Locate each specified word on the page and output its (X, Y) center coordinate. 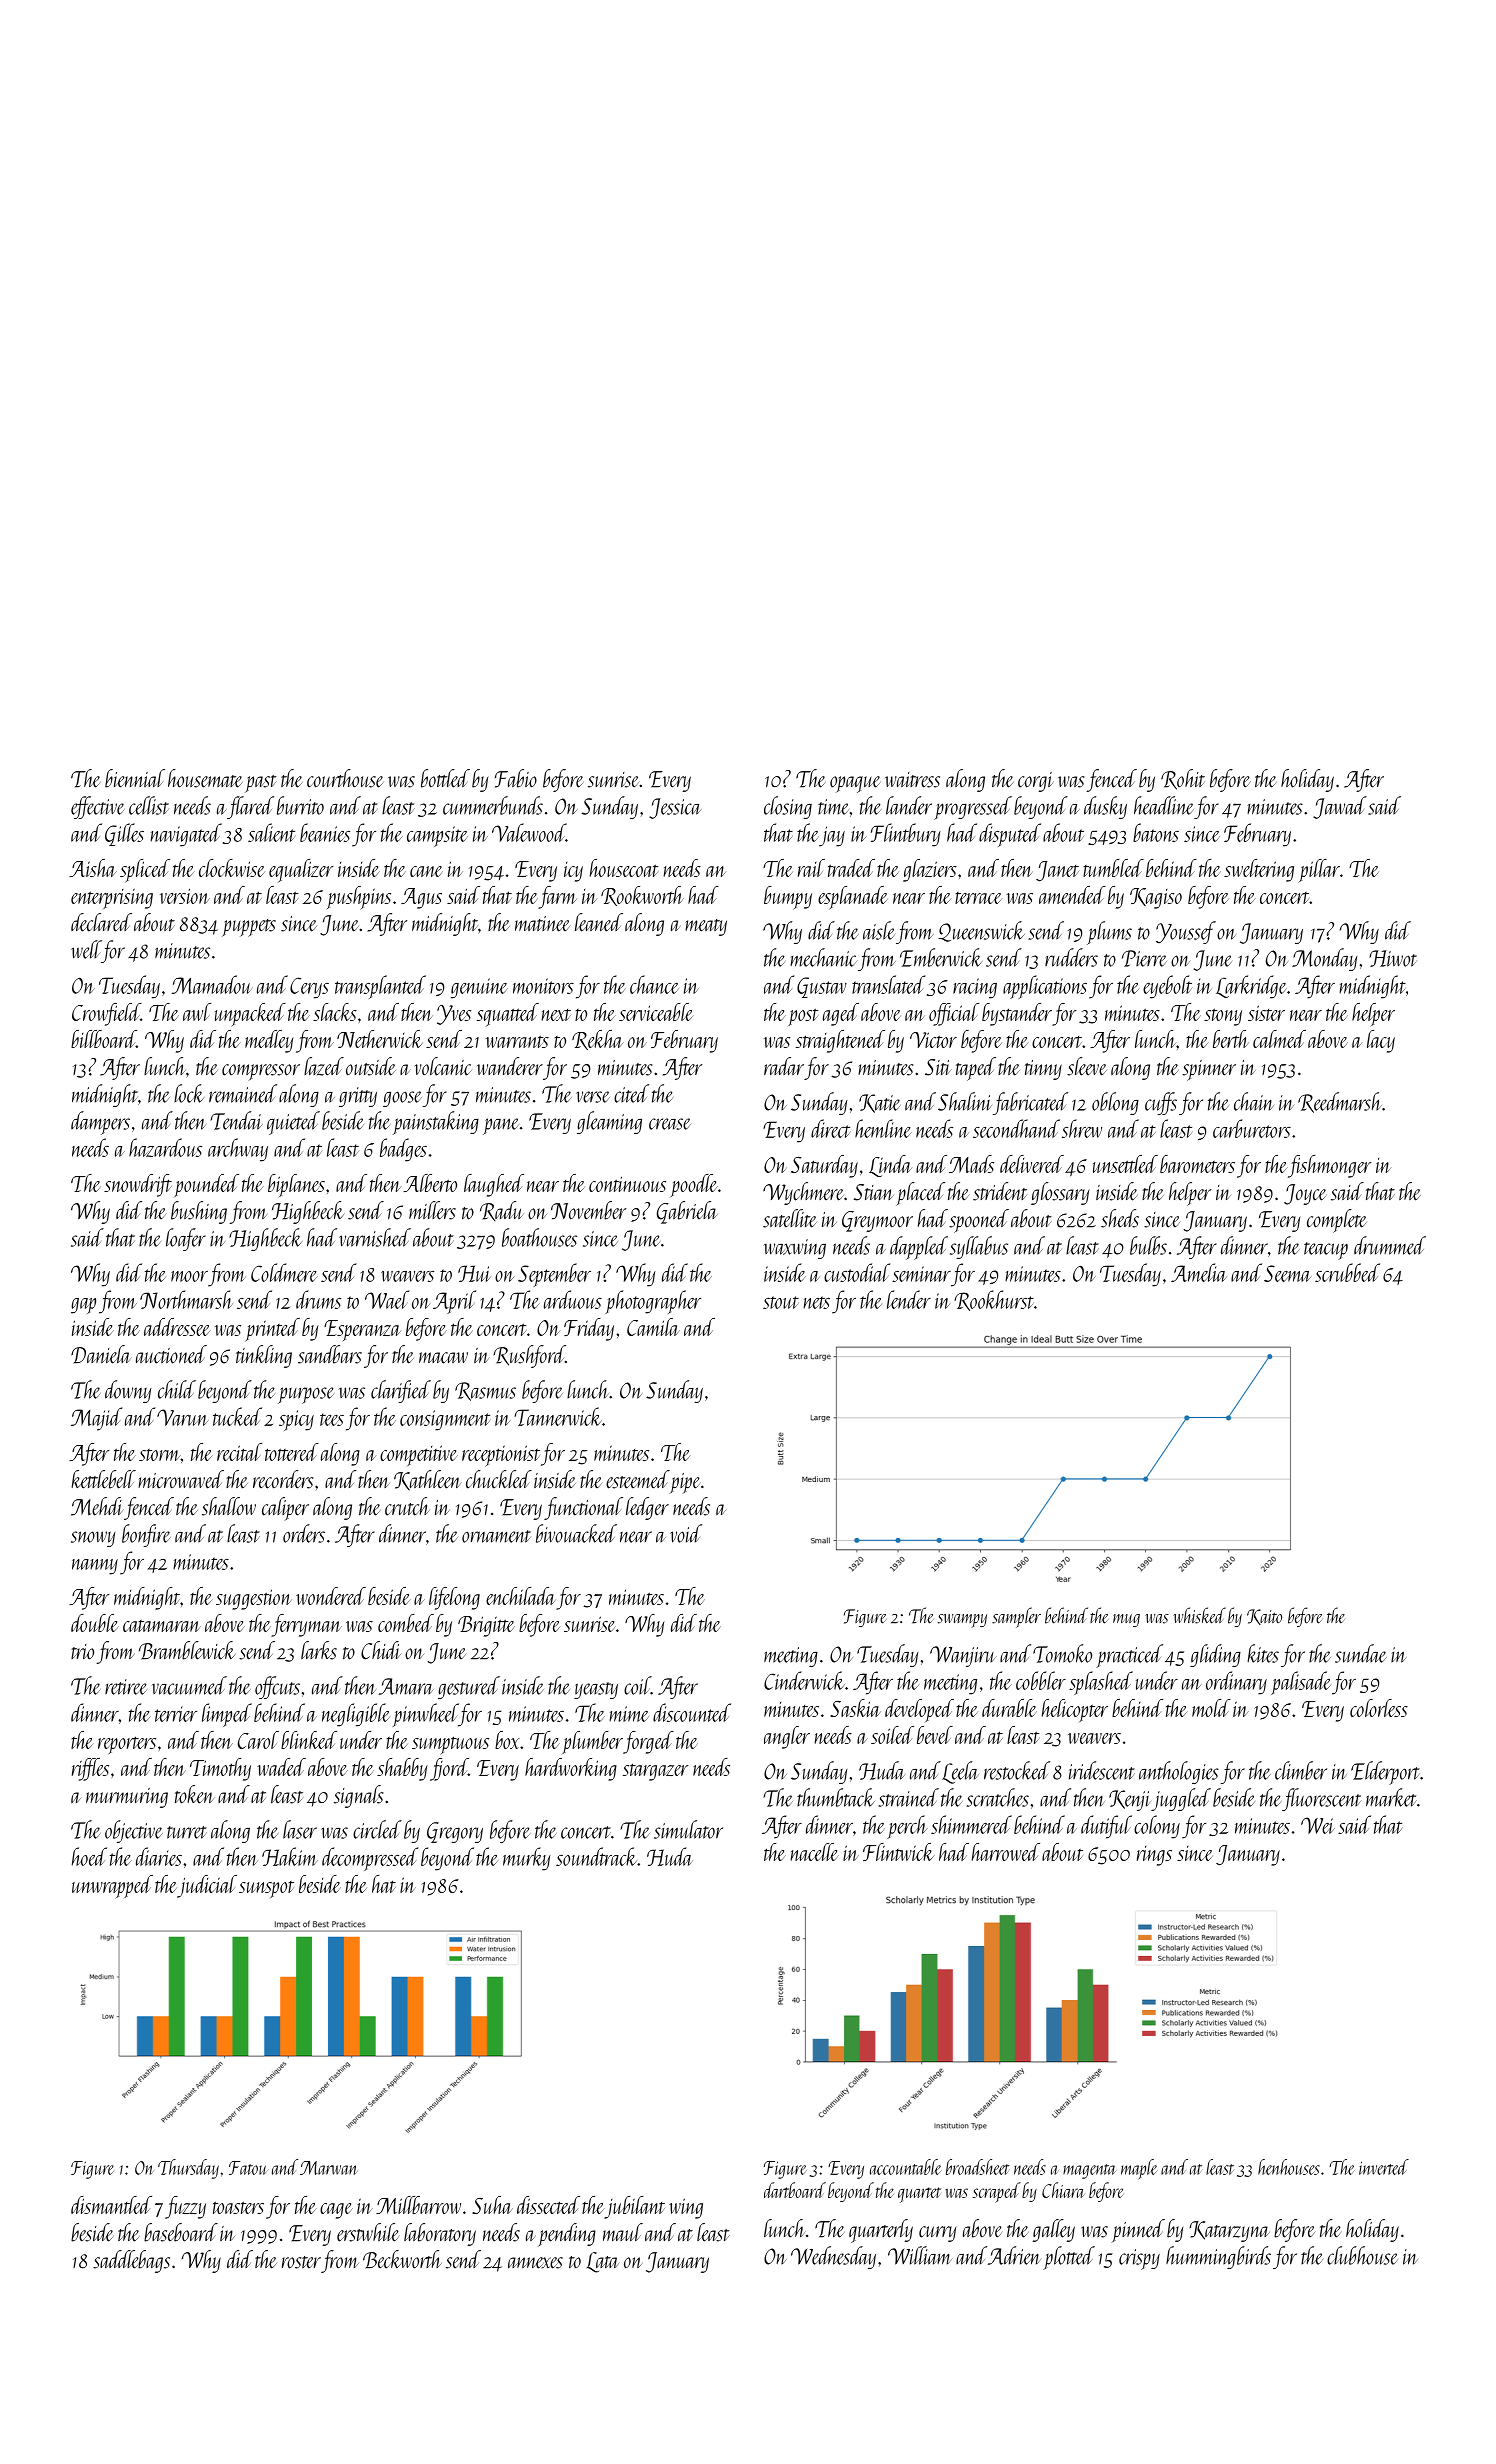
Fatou (248, 2168)
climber (1301, 1770)
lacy (1381, 1041)
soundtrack (597, 1856)
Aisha (93, 868)
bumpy (788, 898)
